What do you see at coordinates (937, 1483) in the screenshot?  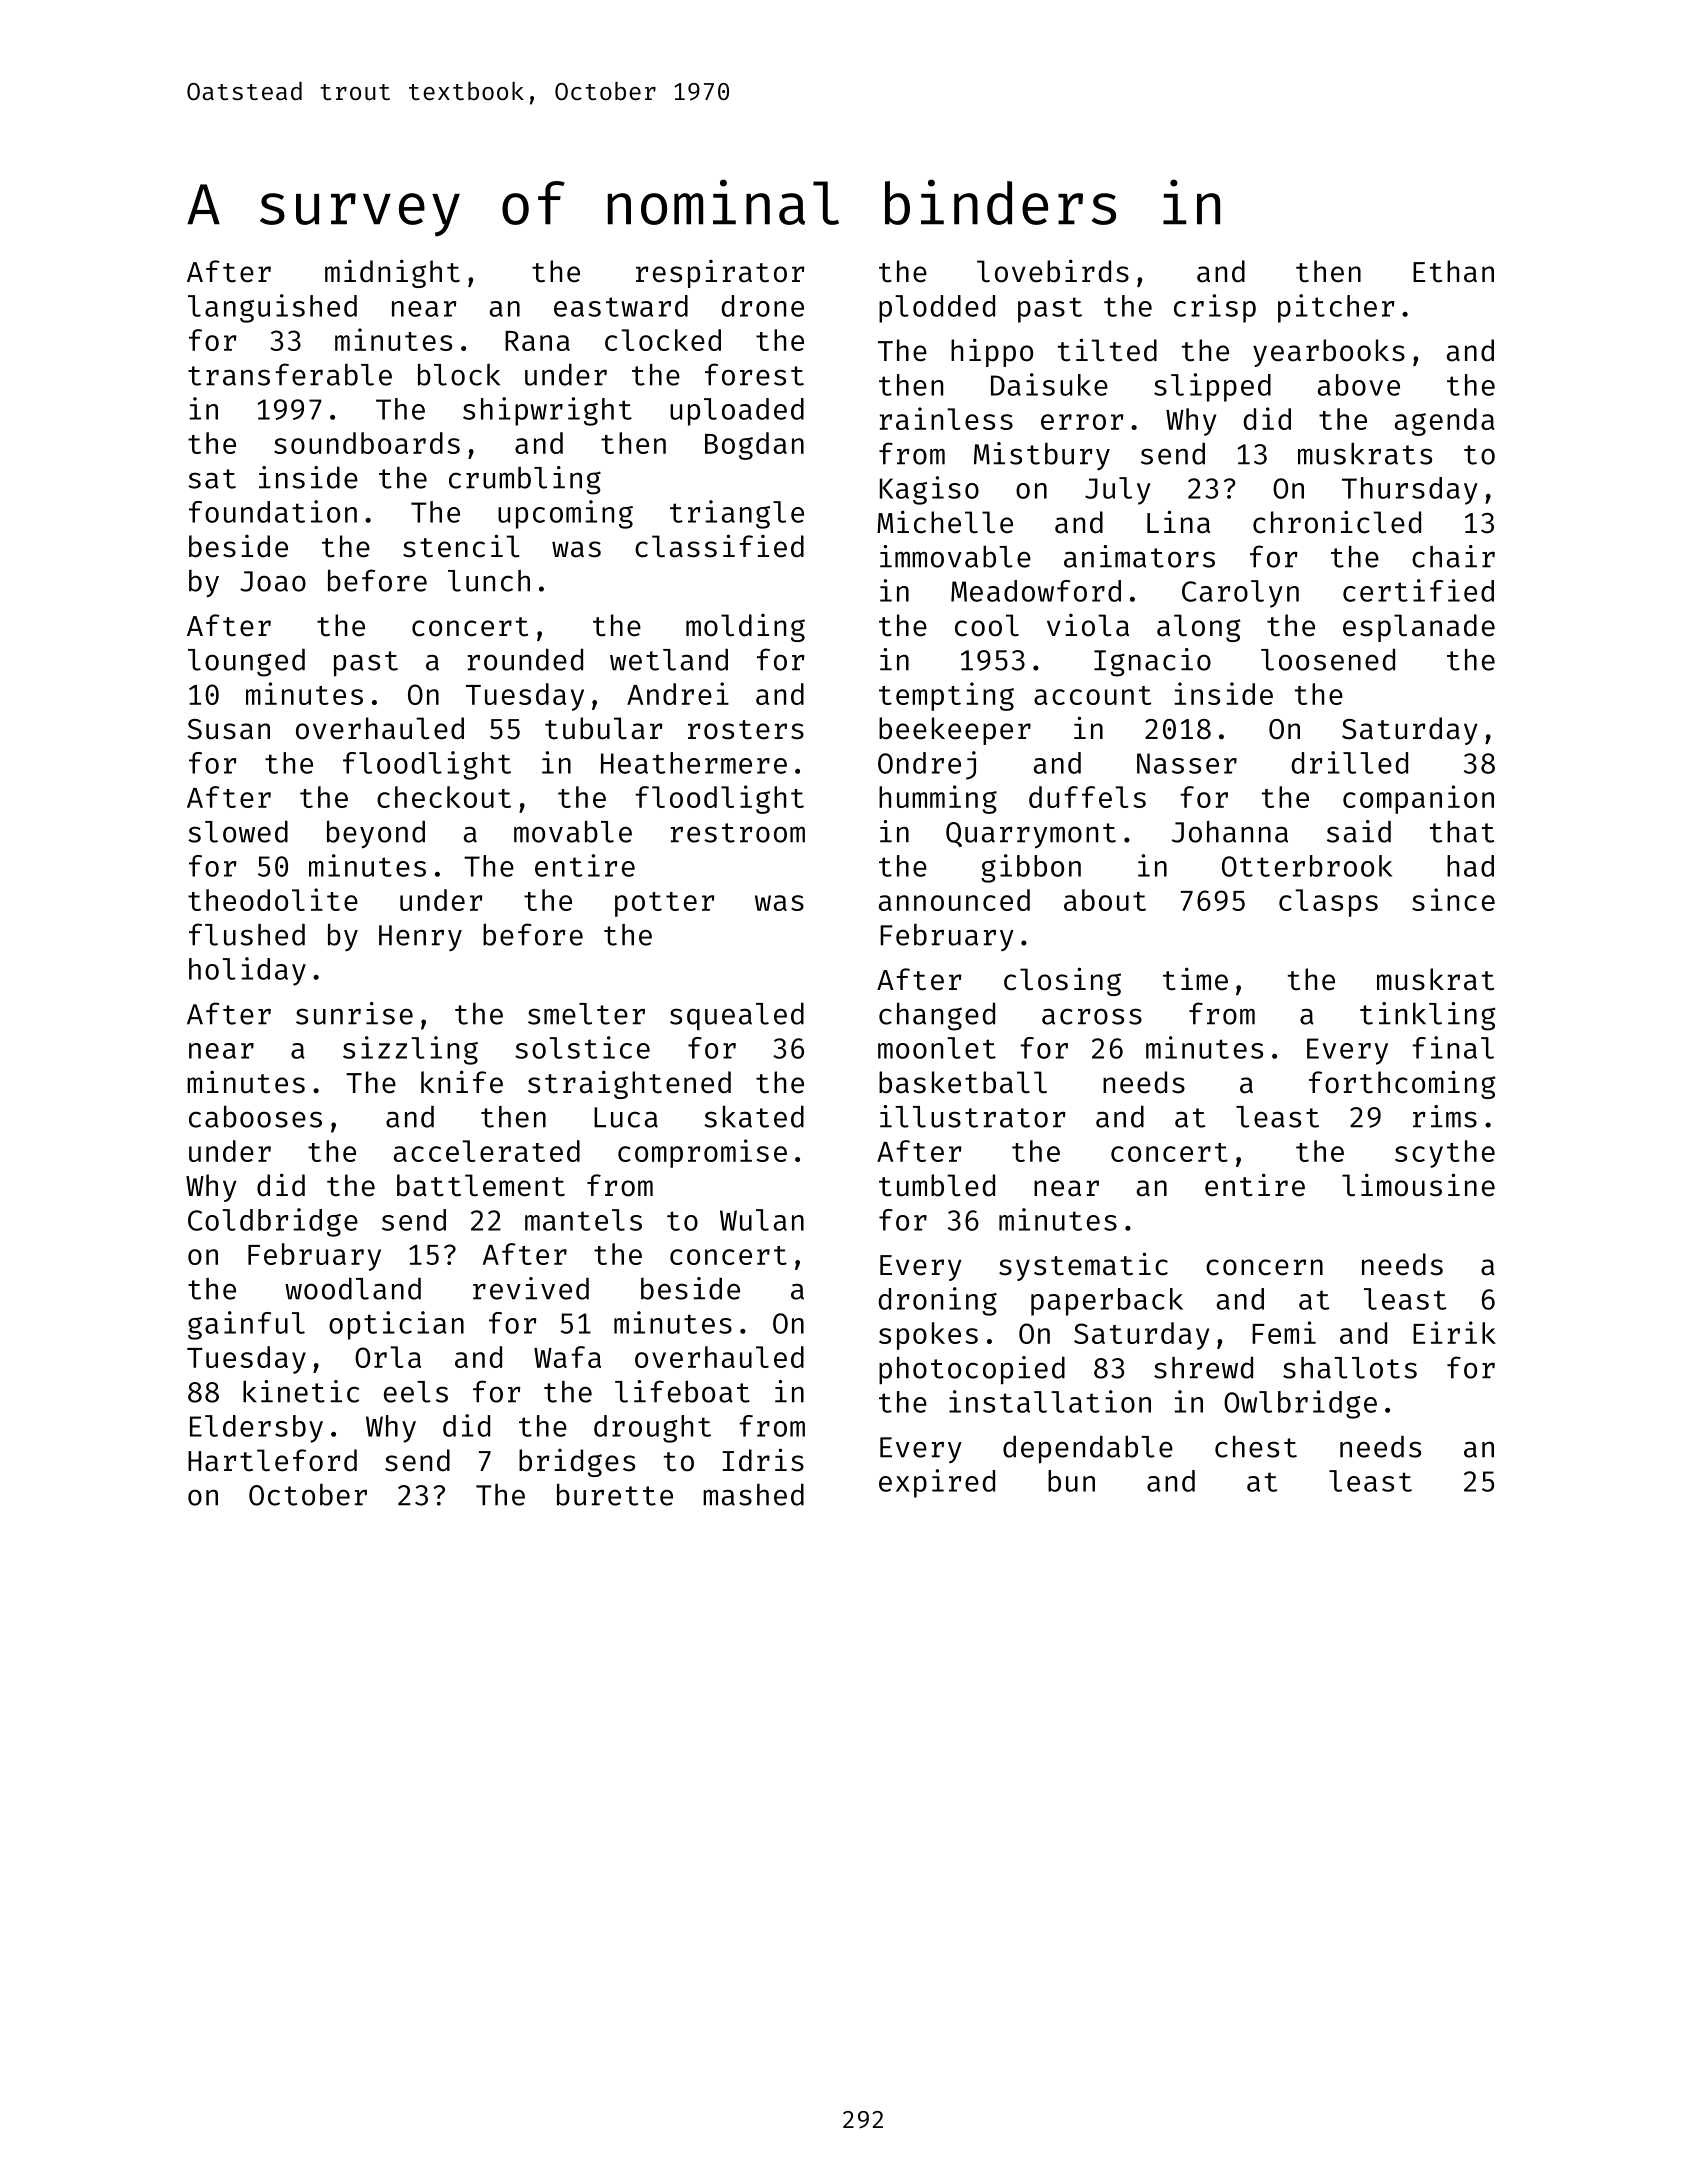 I see `expired` at bounding box center [937, 1483].
